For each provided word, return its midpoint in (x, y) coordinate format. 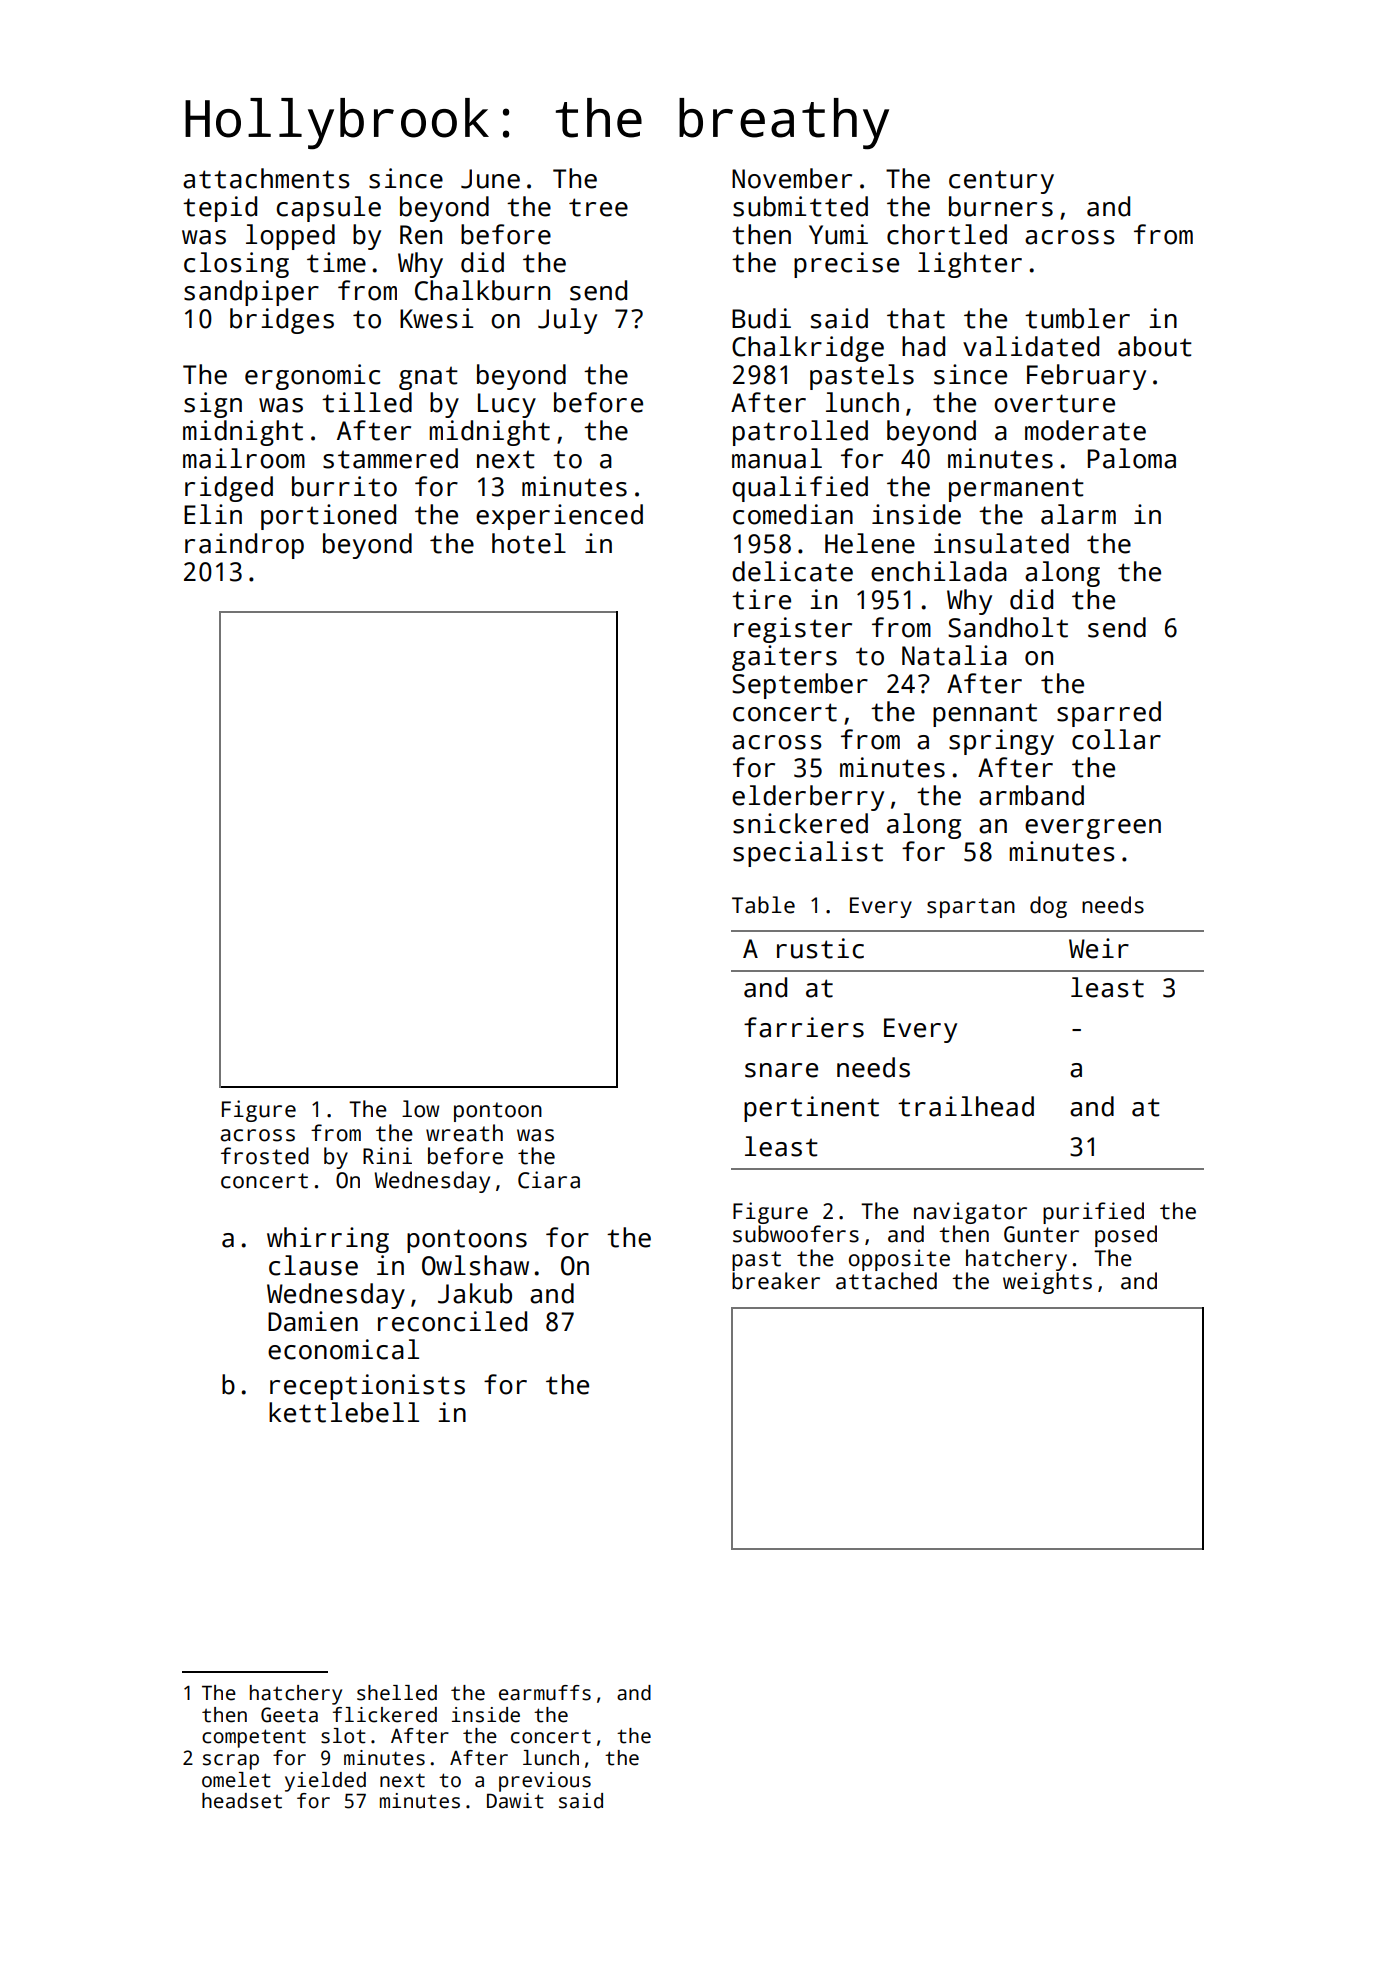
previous (545, 1782)
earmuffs (545, 1693)
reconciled (452, 1321)
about (1155, 346)
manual (777, 458)
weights (1047, 1283)
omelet (236, 1780)
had (923, 346)
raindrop (244, 546)
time (336, 262)
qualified (800, 489)
